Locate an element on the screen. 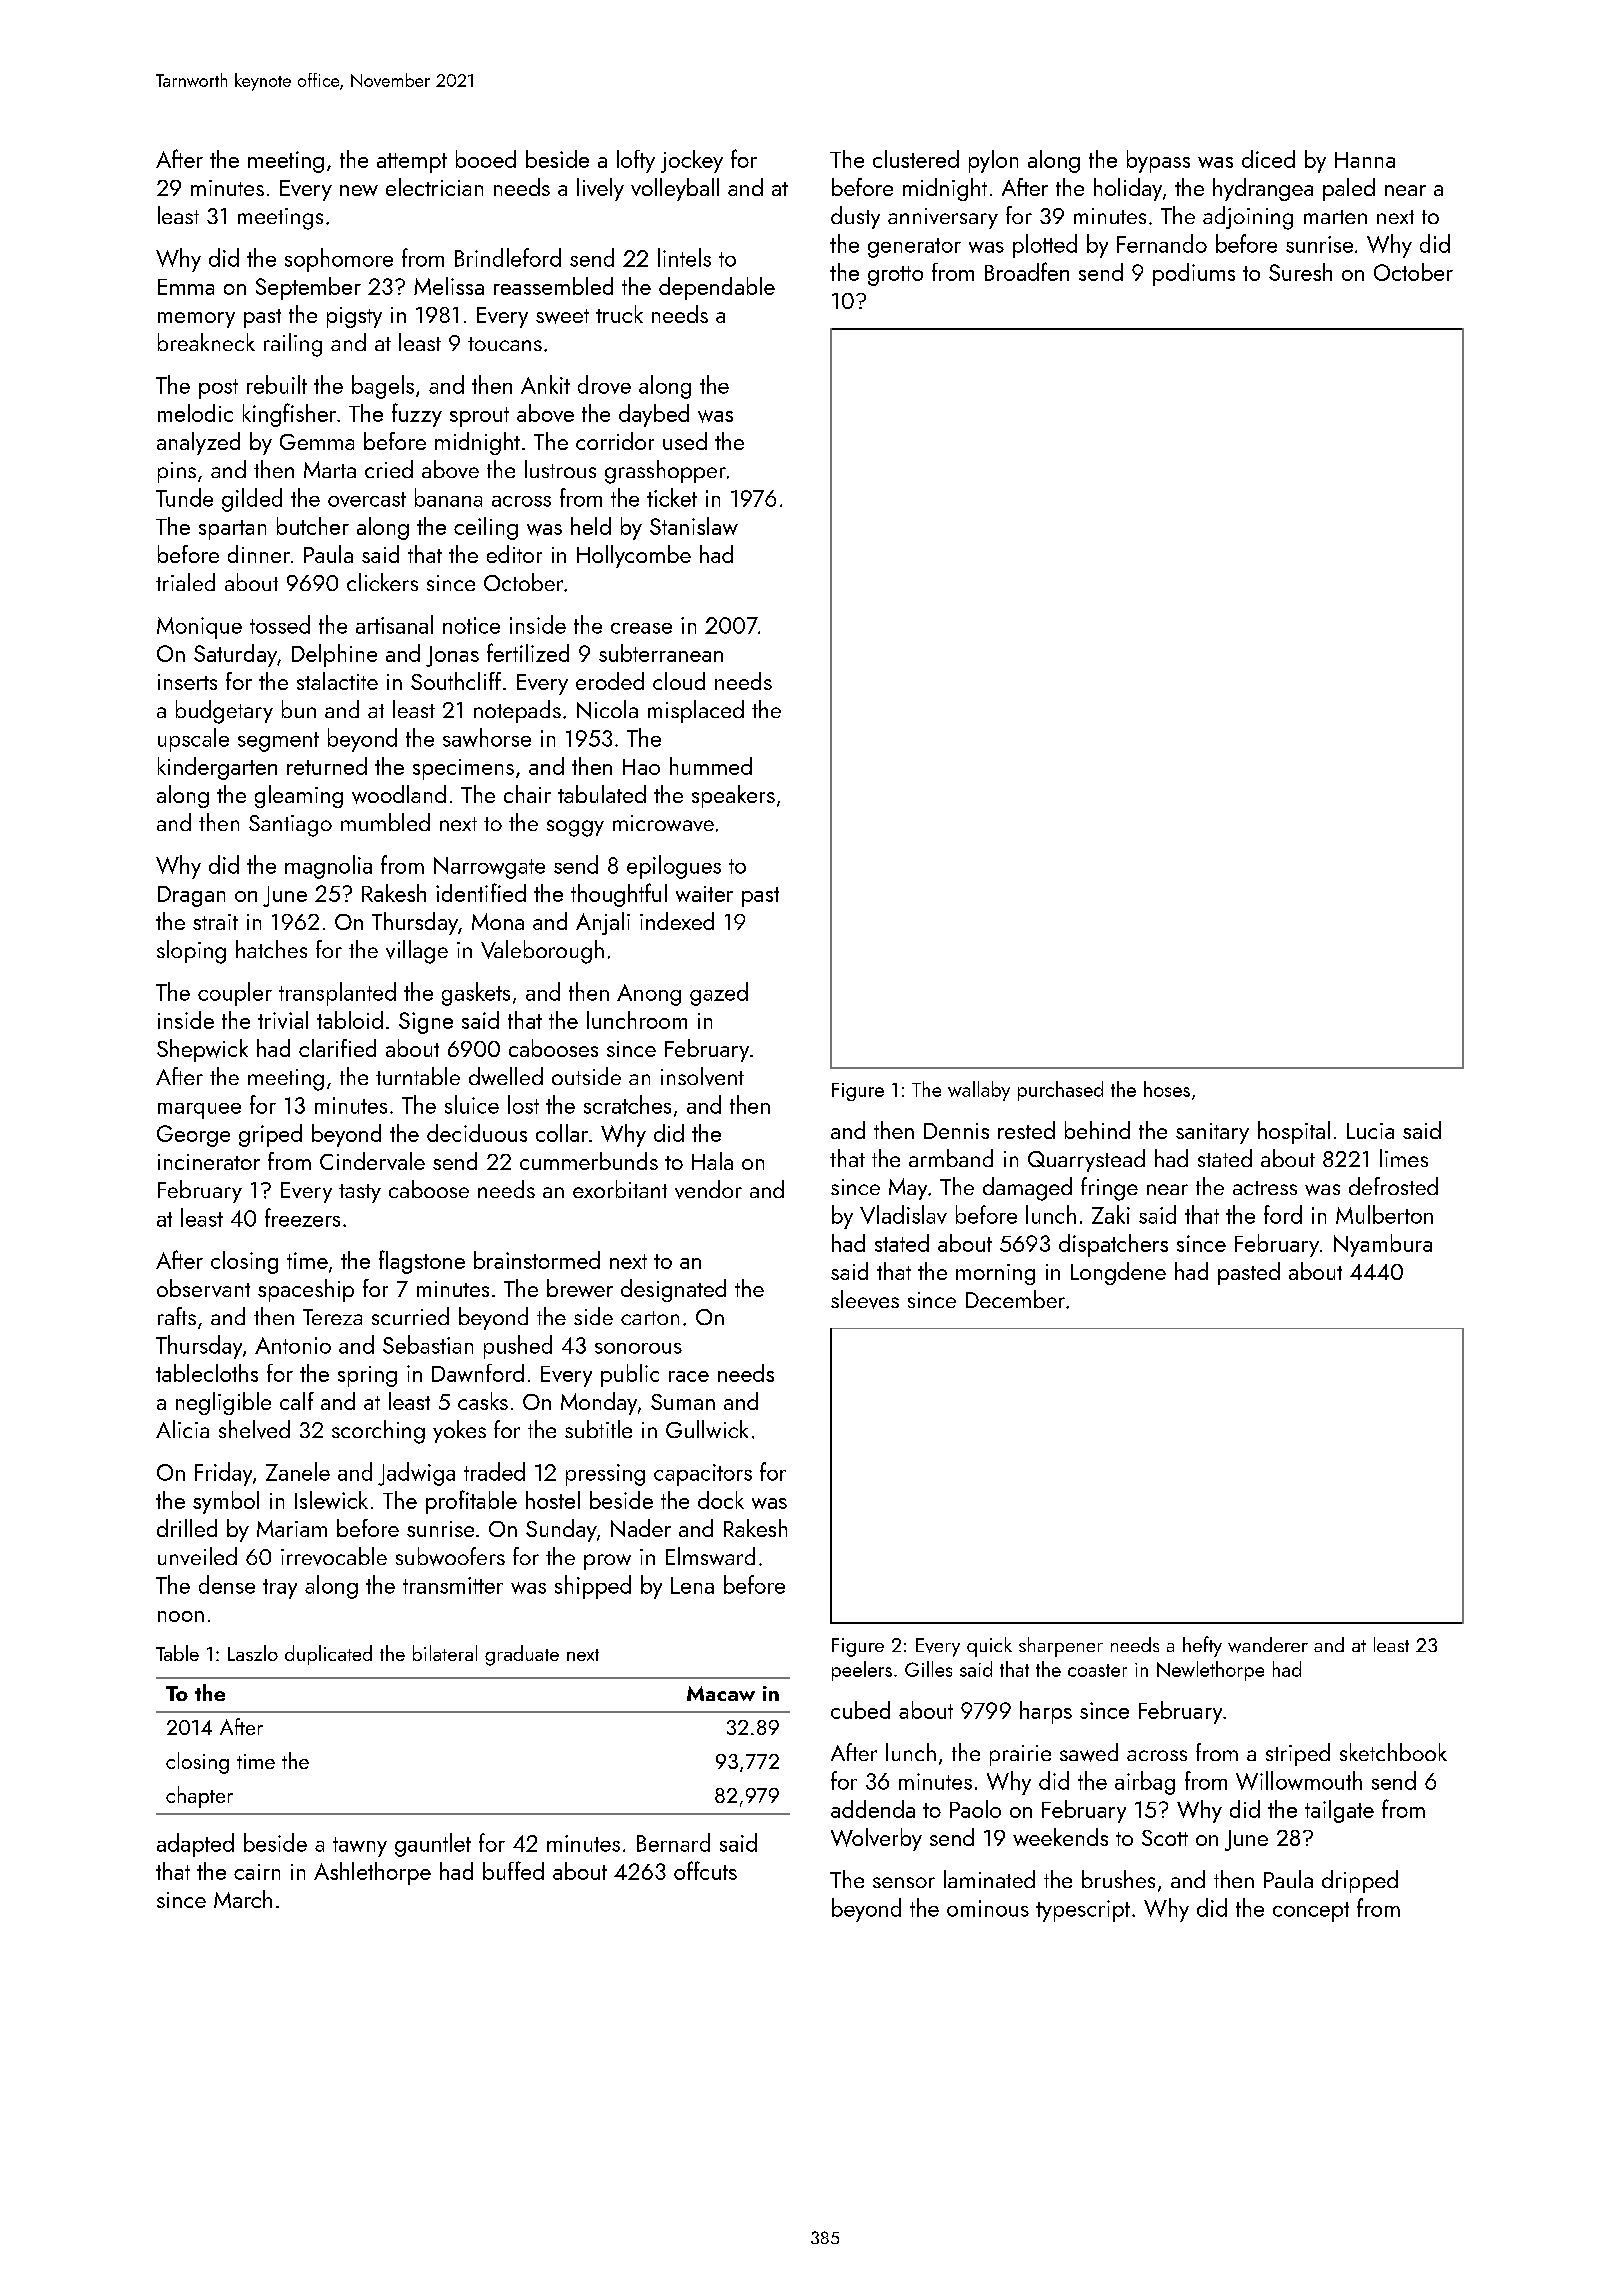  March is located at coordinates (243, 1899).
